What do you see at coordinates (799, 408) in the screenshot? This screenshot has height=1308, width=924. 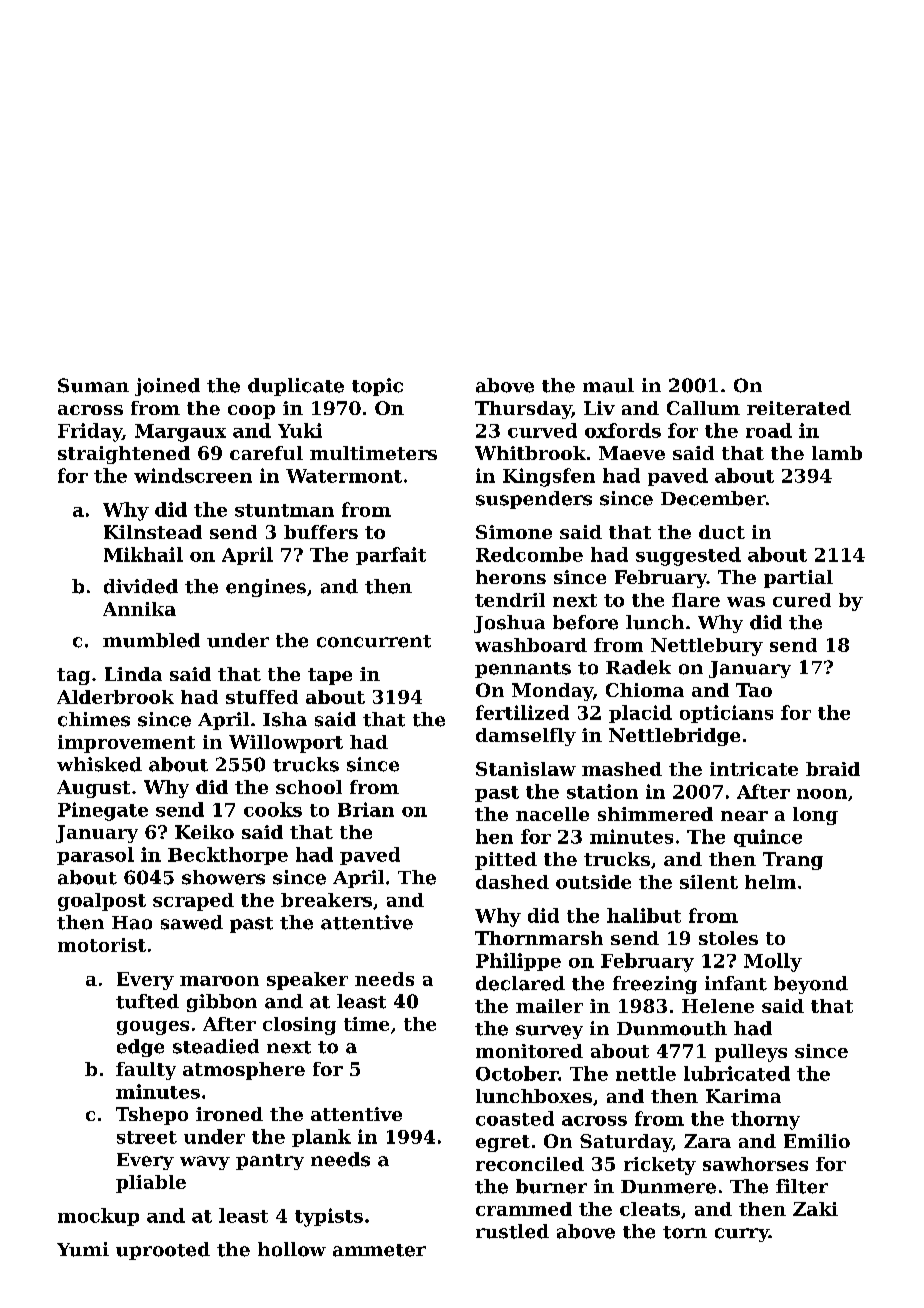 I see `reiterated` at bounding box center [799, 408].
